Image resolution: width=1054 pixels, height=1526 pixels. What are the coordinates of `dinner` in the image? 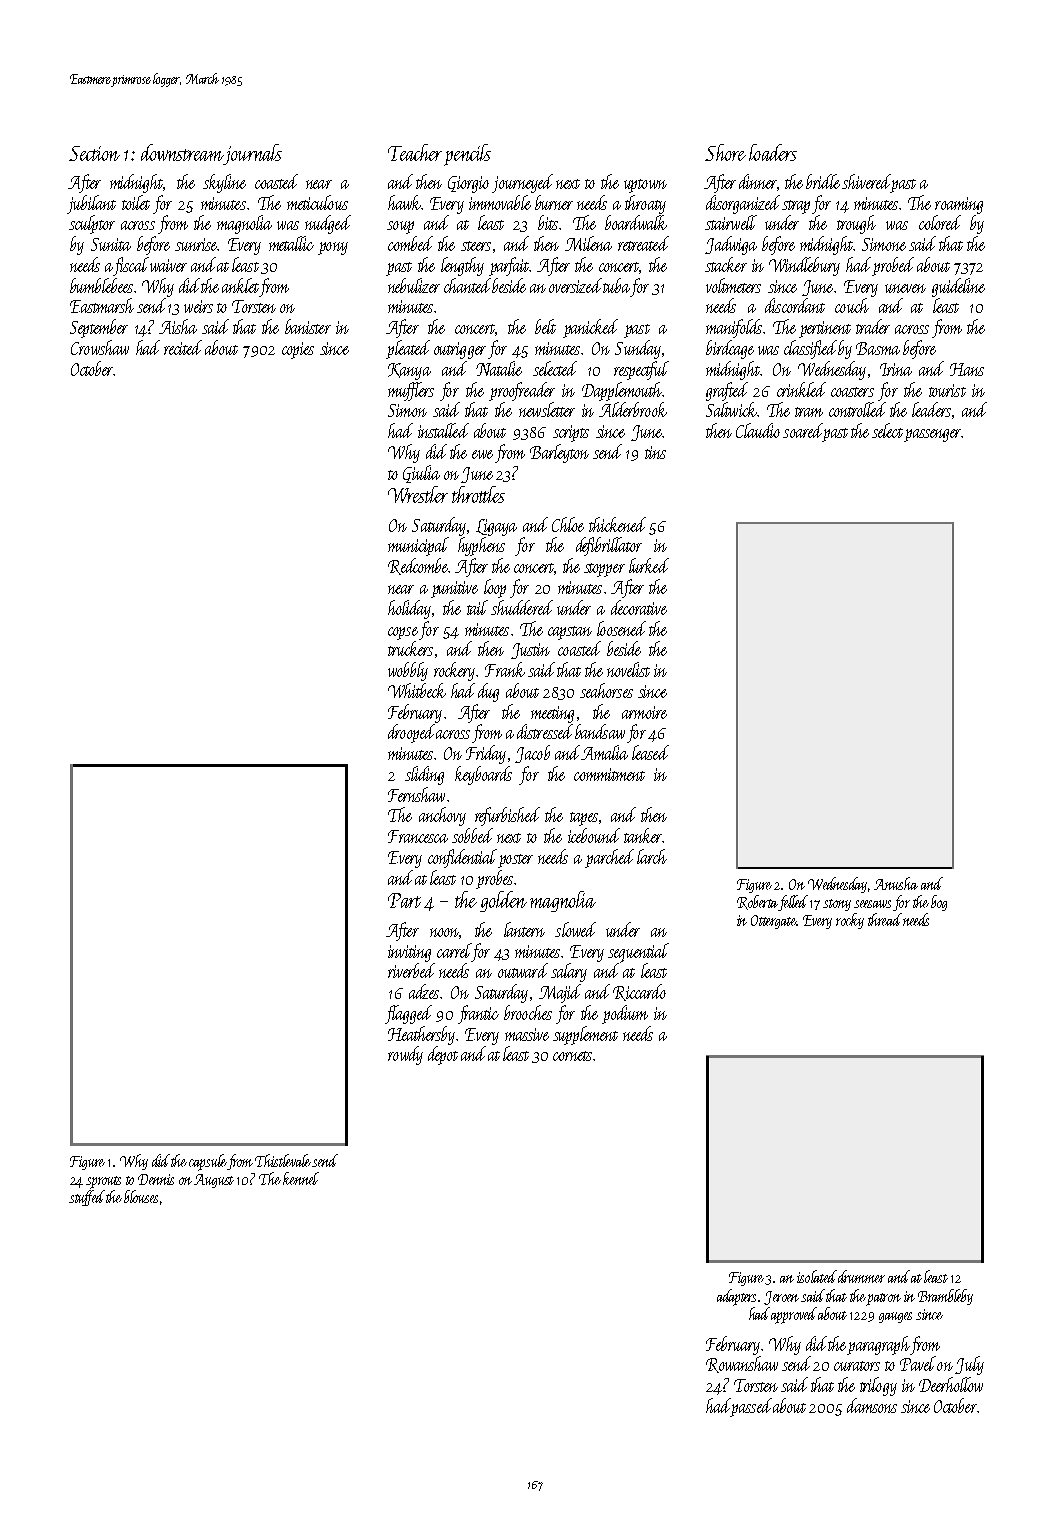 It's located at (758, 182).
